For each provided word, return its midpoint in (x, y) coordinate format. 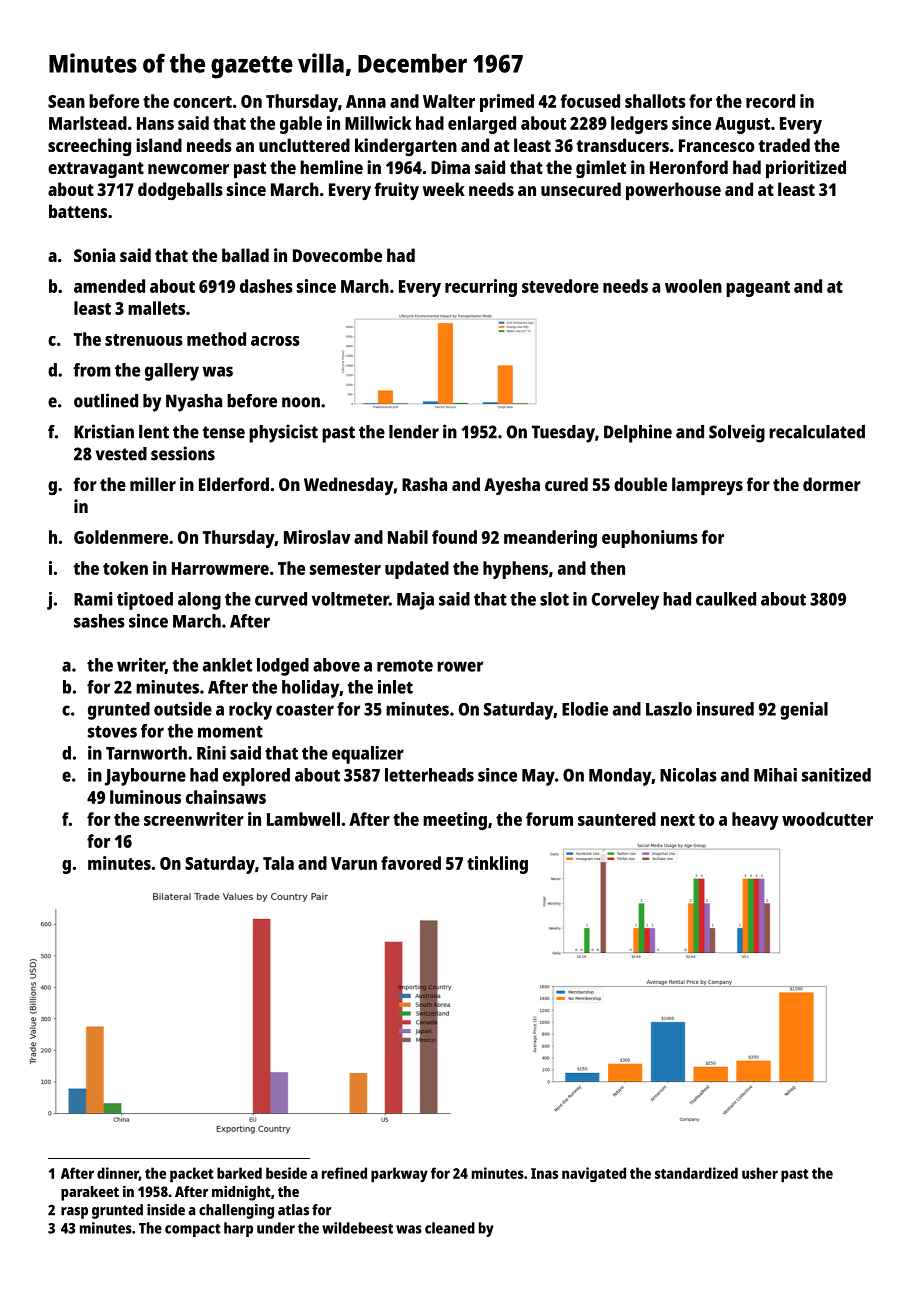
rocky (250, 711)
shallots (655, 101)
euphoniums (650, 539)
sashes (99, 621)
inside (166, 1210)
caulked (726, 599)
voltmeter (350, 599)
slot (554, 599)
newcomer (188, 169)
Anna (366, 101)
